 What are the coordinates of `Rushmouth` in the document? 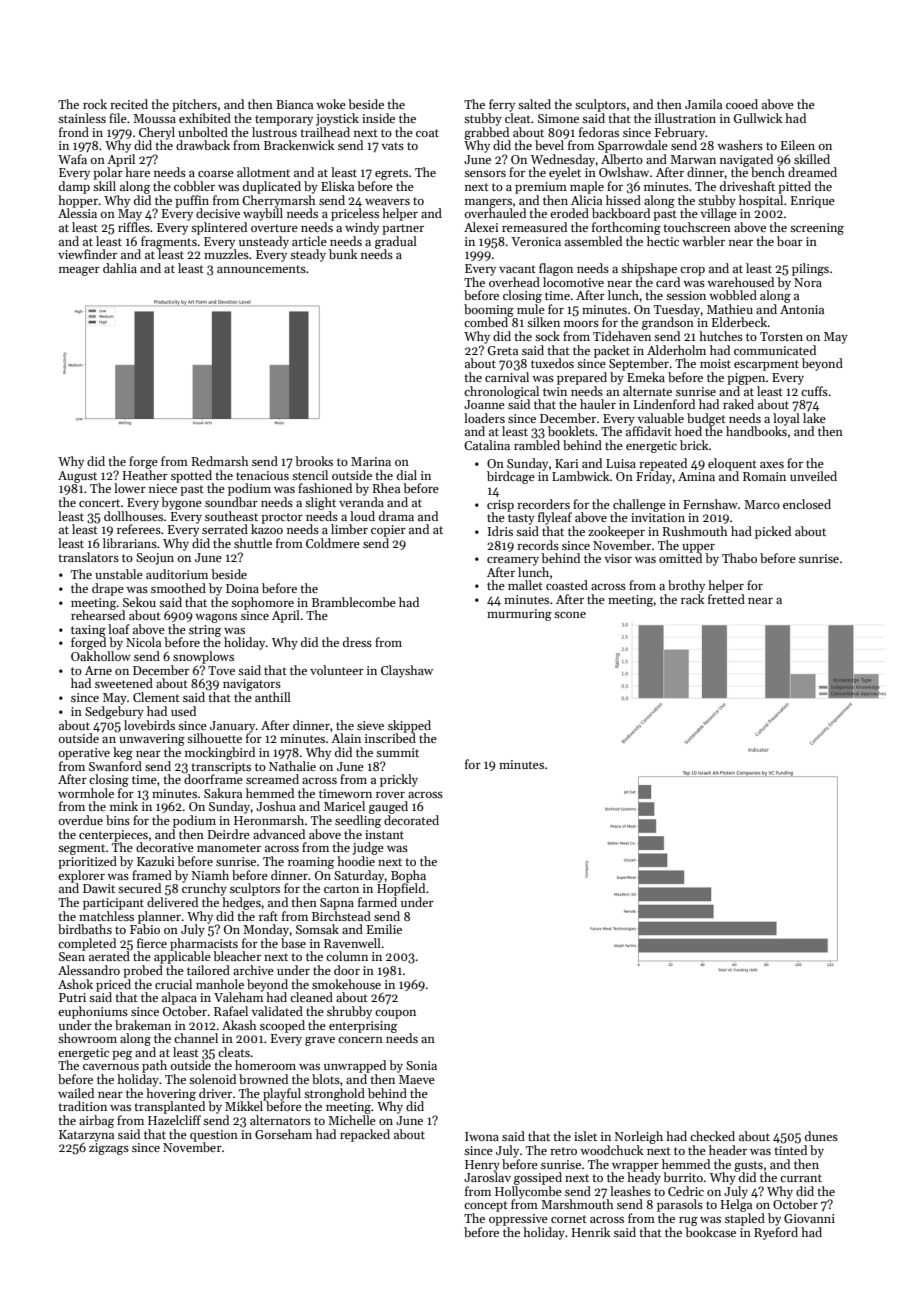 It's located at (695, 531).
